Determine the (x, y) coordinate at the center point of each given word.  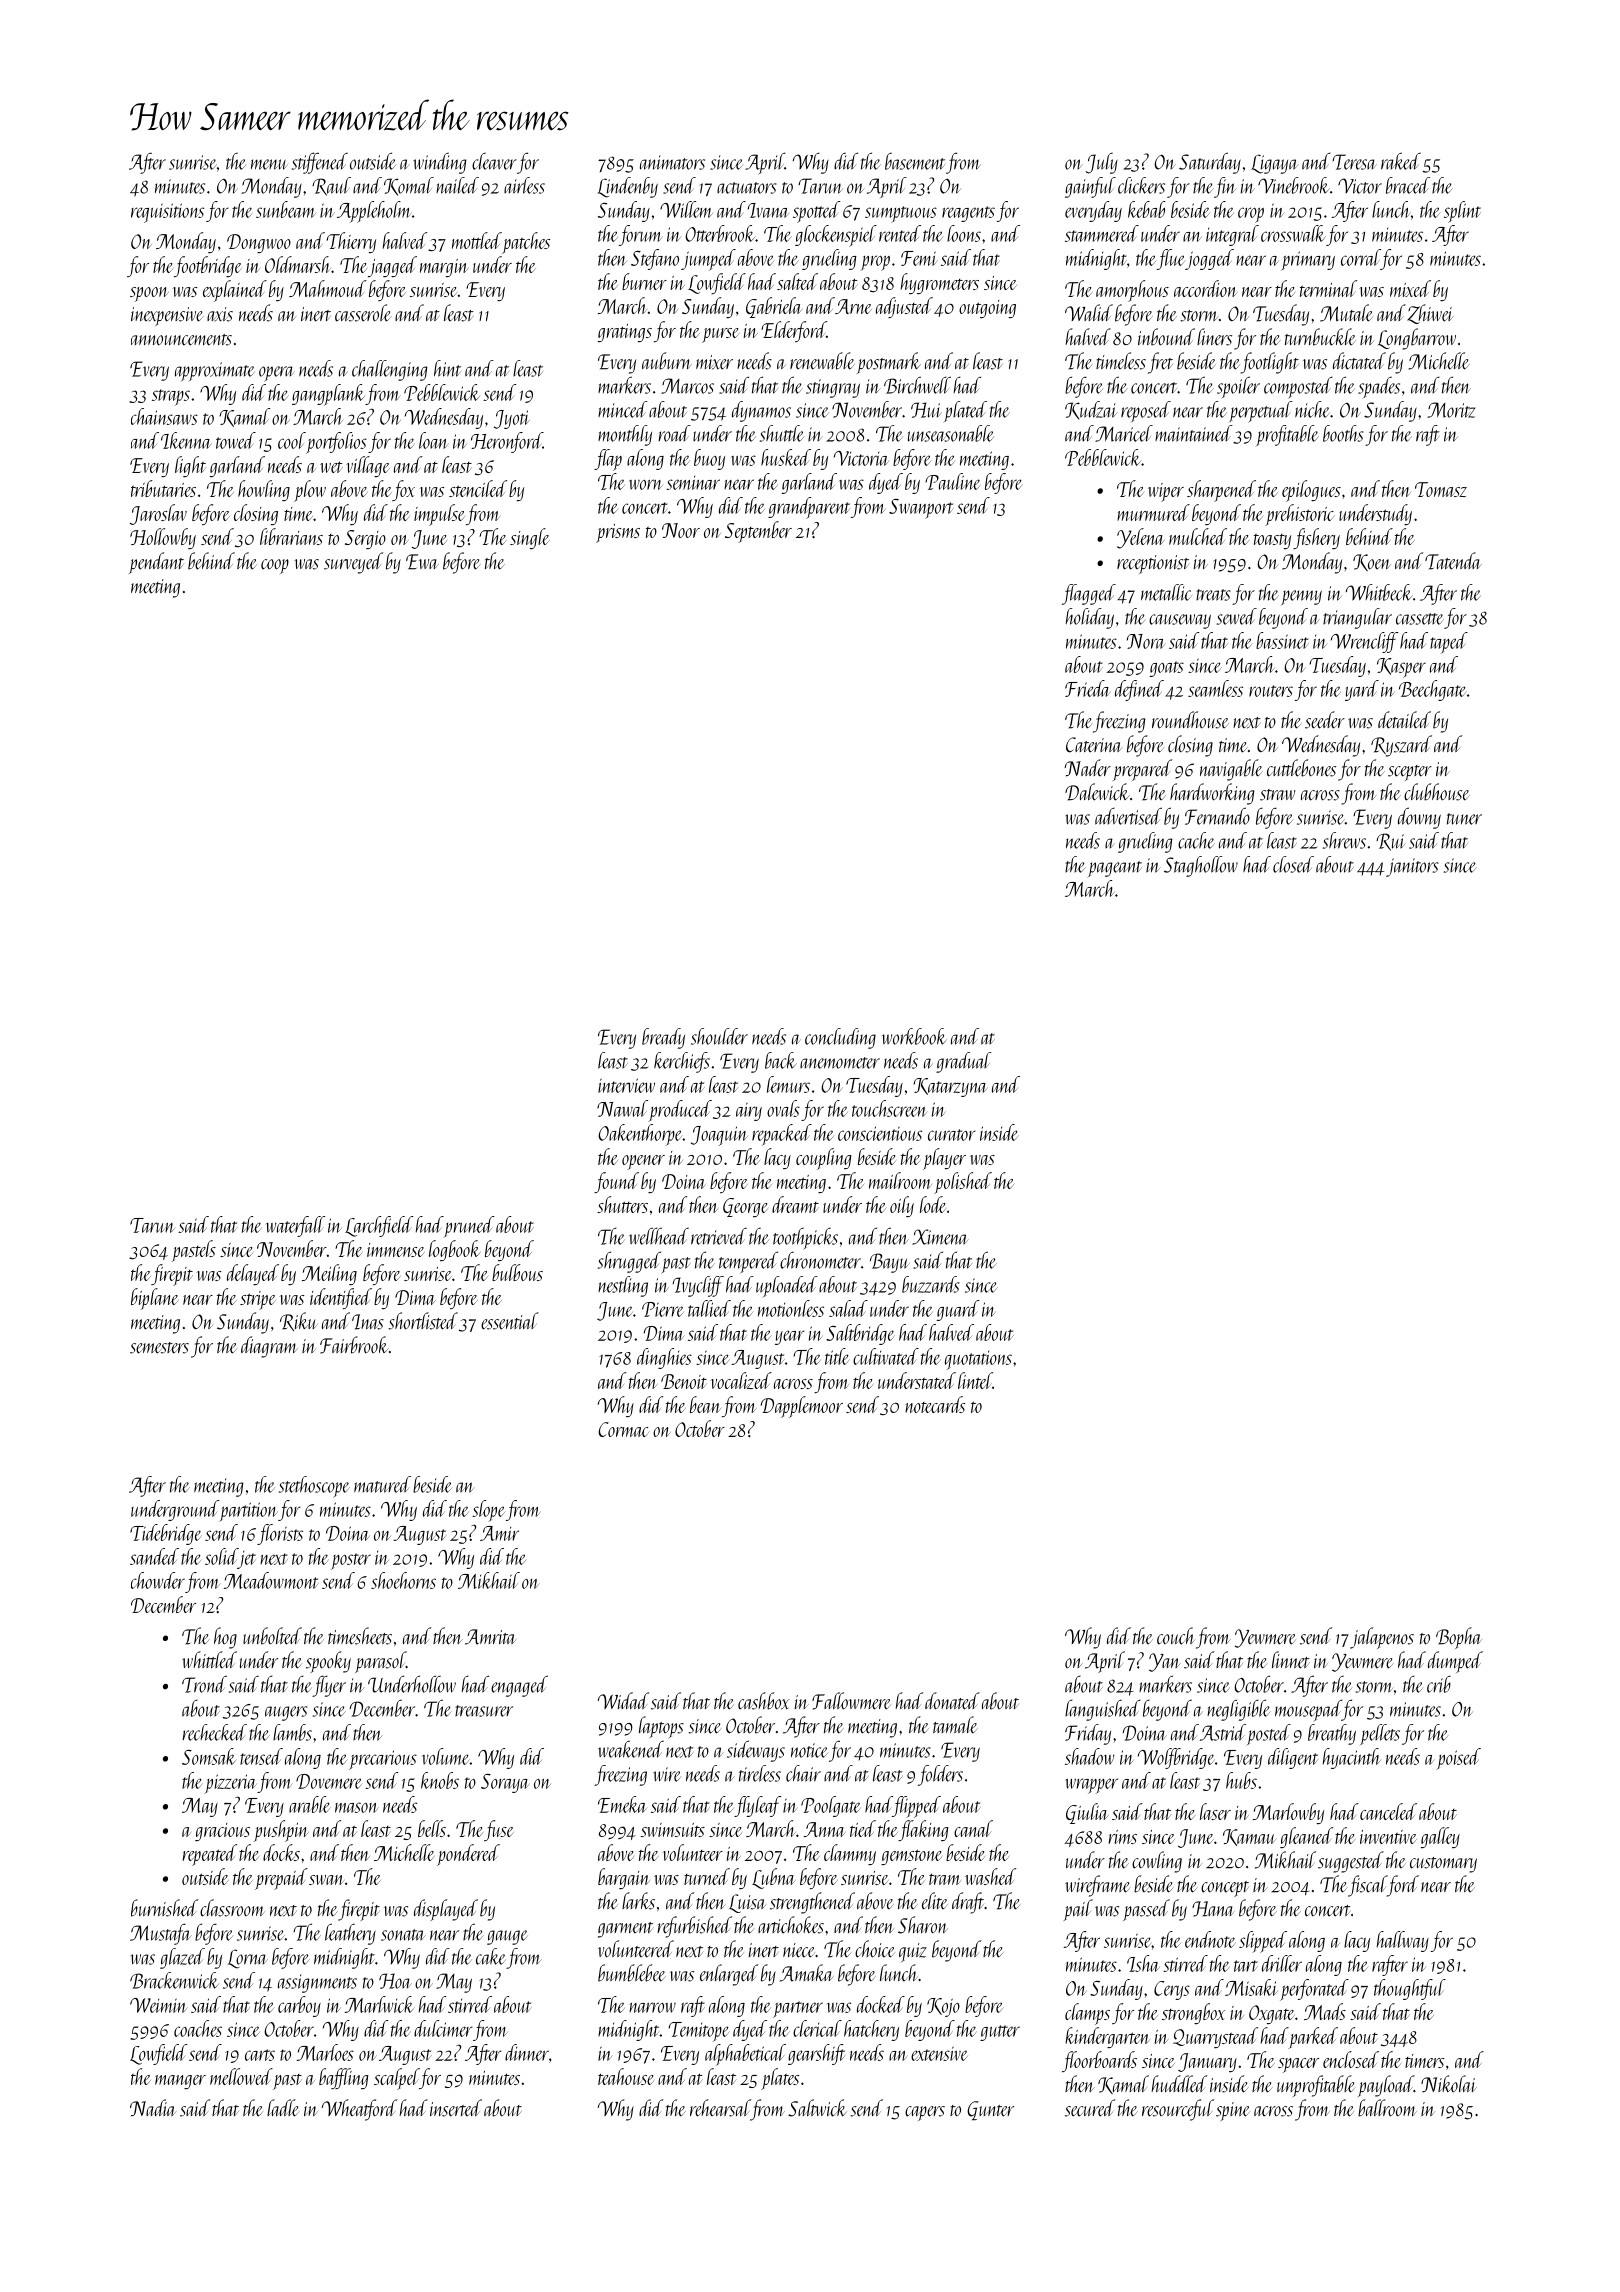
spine (1232, 2111)
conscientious (880, 1133)
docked (881, 2004)
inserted (456, 2108)
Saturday (1210, 163)
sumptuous (901, 214)
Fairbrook (354, 1345)
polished (963, 1183)
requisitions (167, 213)
